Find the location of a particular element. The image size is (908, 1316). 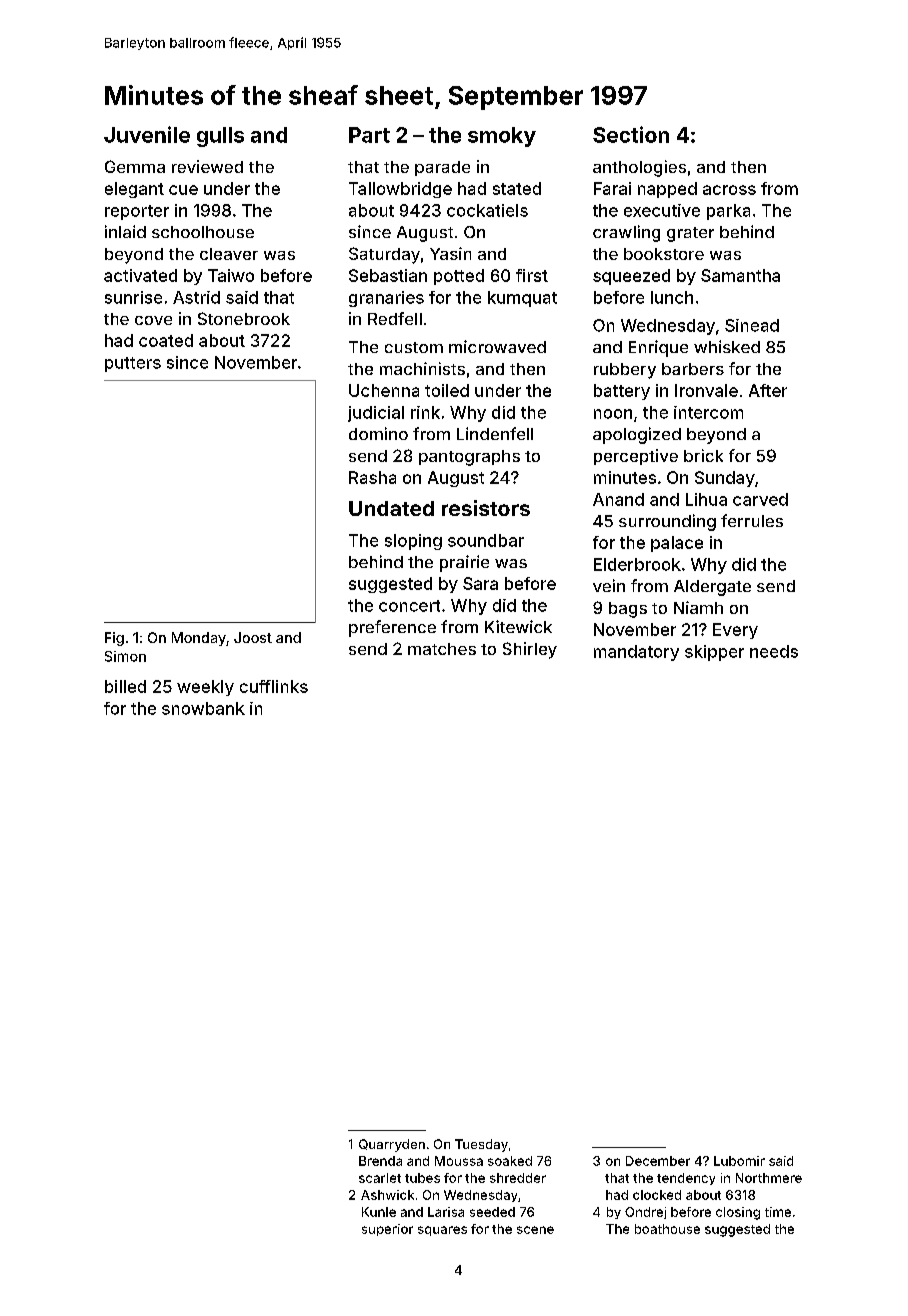

Uchenna is located at coordinates (384, 390).
